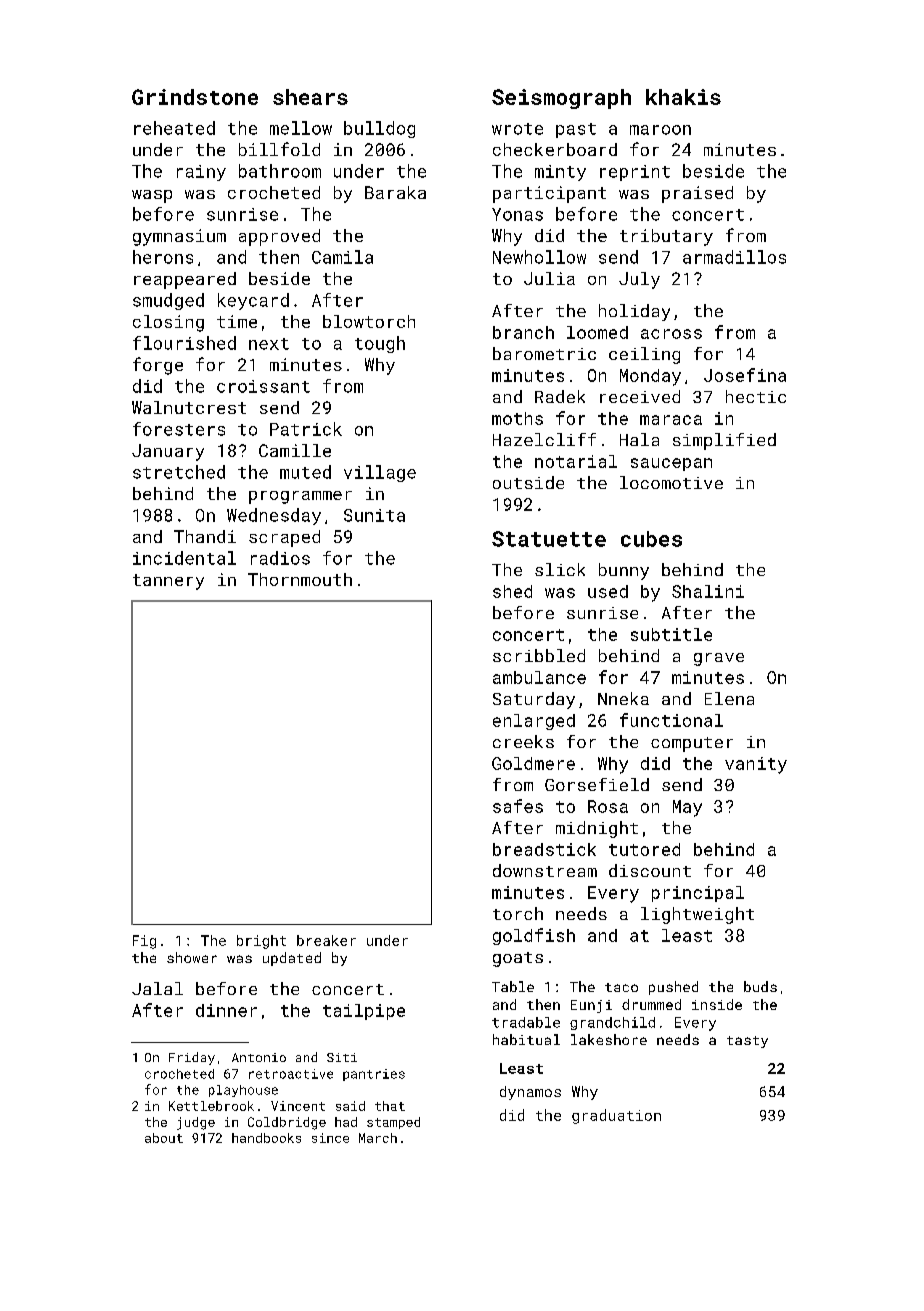 The height and width of the screenshot is (1311, 924). I want to click on bulldog, so click(379, 129).
